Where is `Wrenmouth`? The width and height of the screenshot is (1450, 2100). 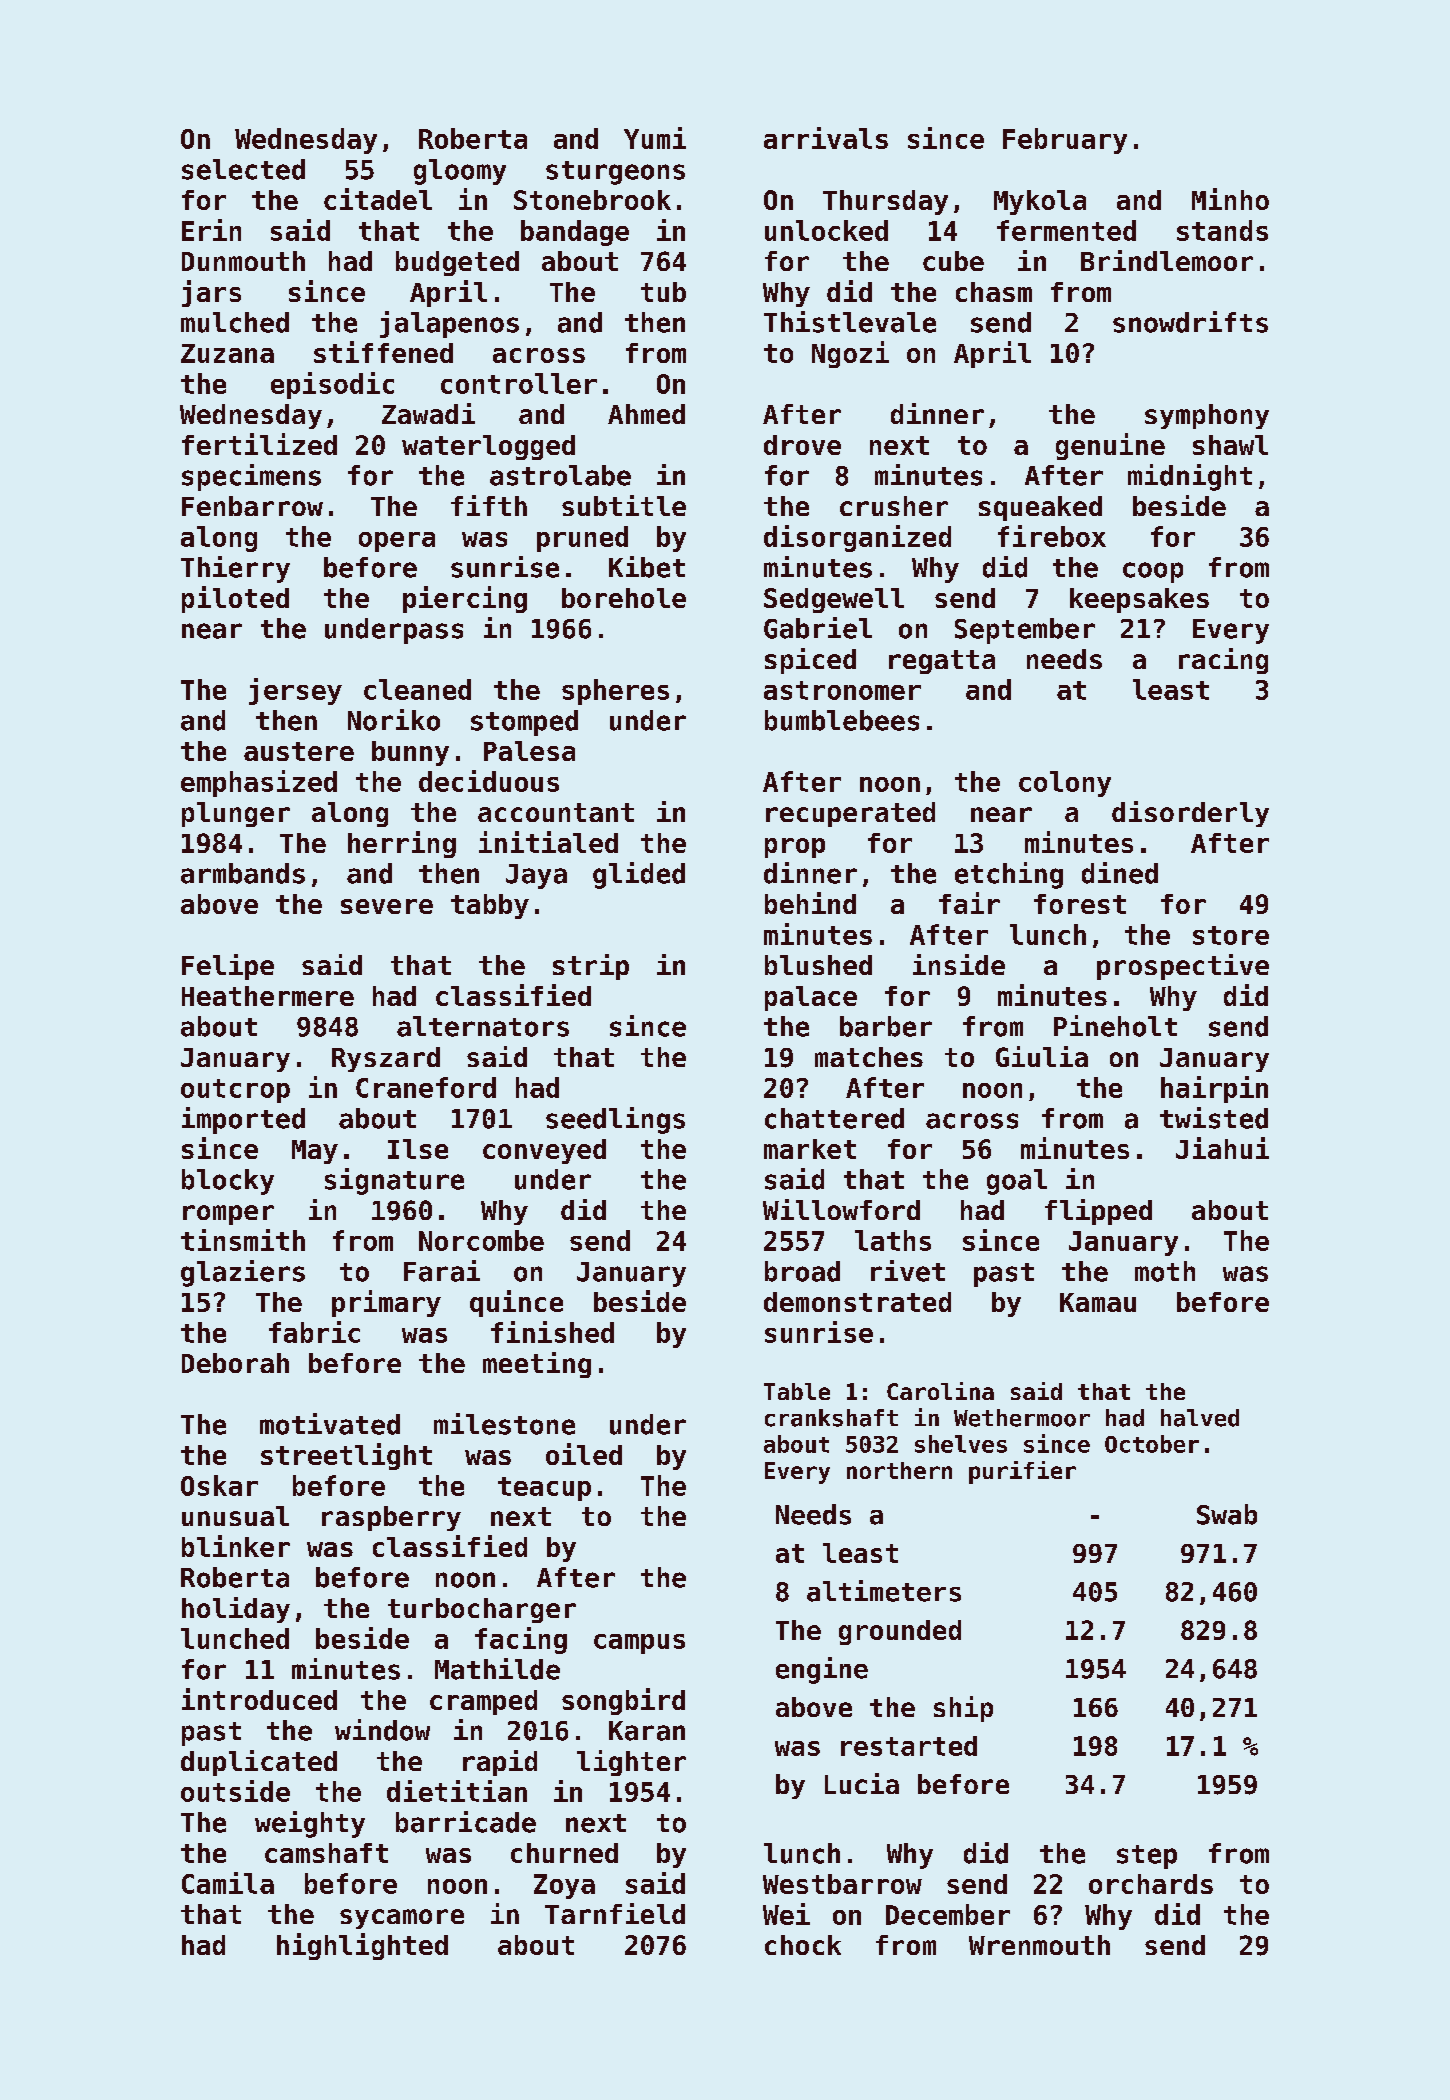
Wrenmouth is located at coordinates (1039, 1945).
